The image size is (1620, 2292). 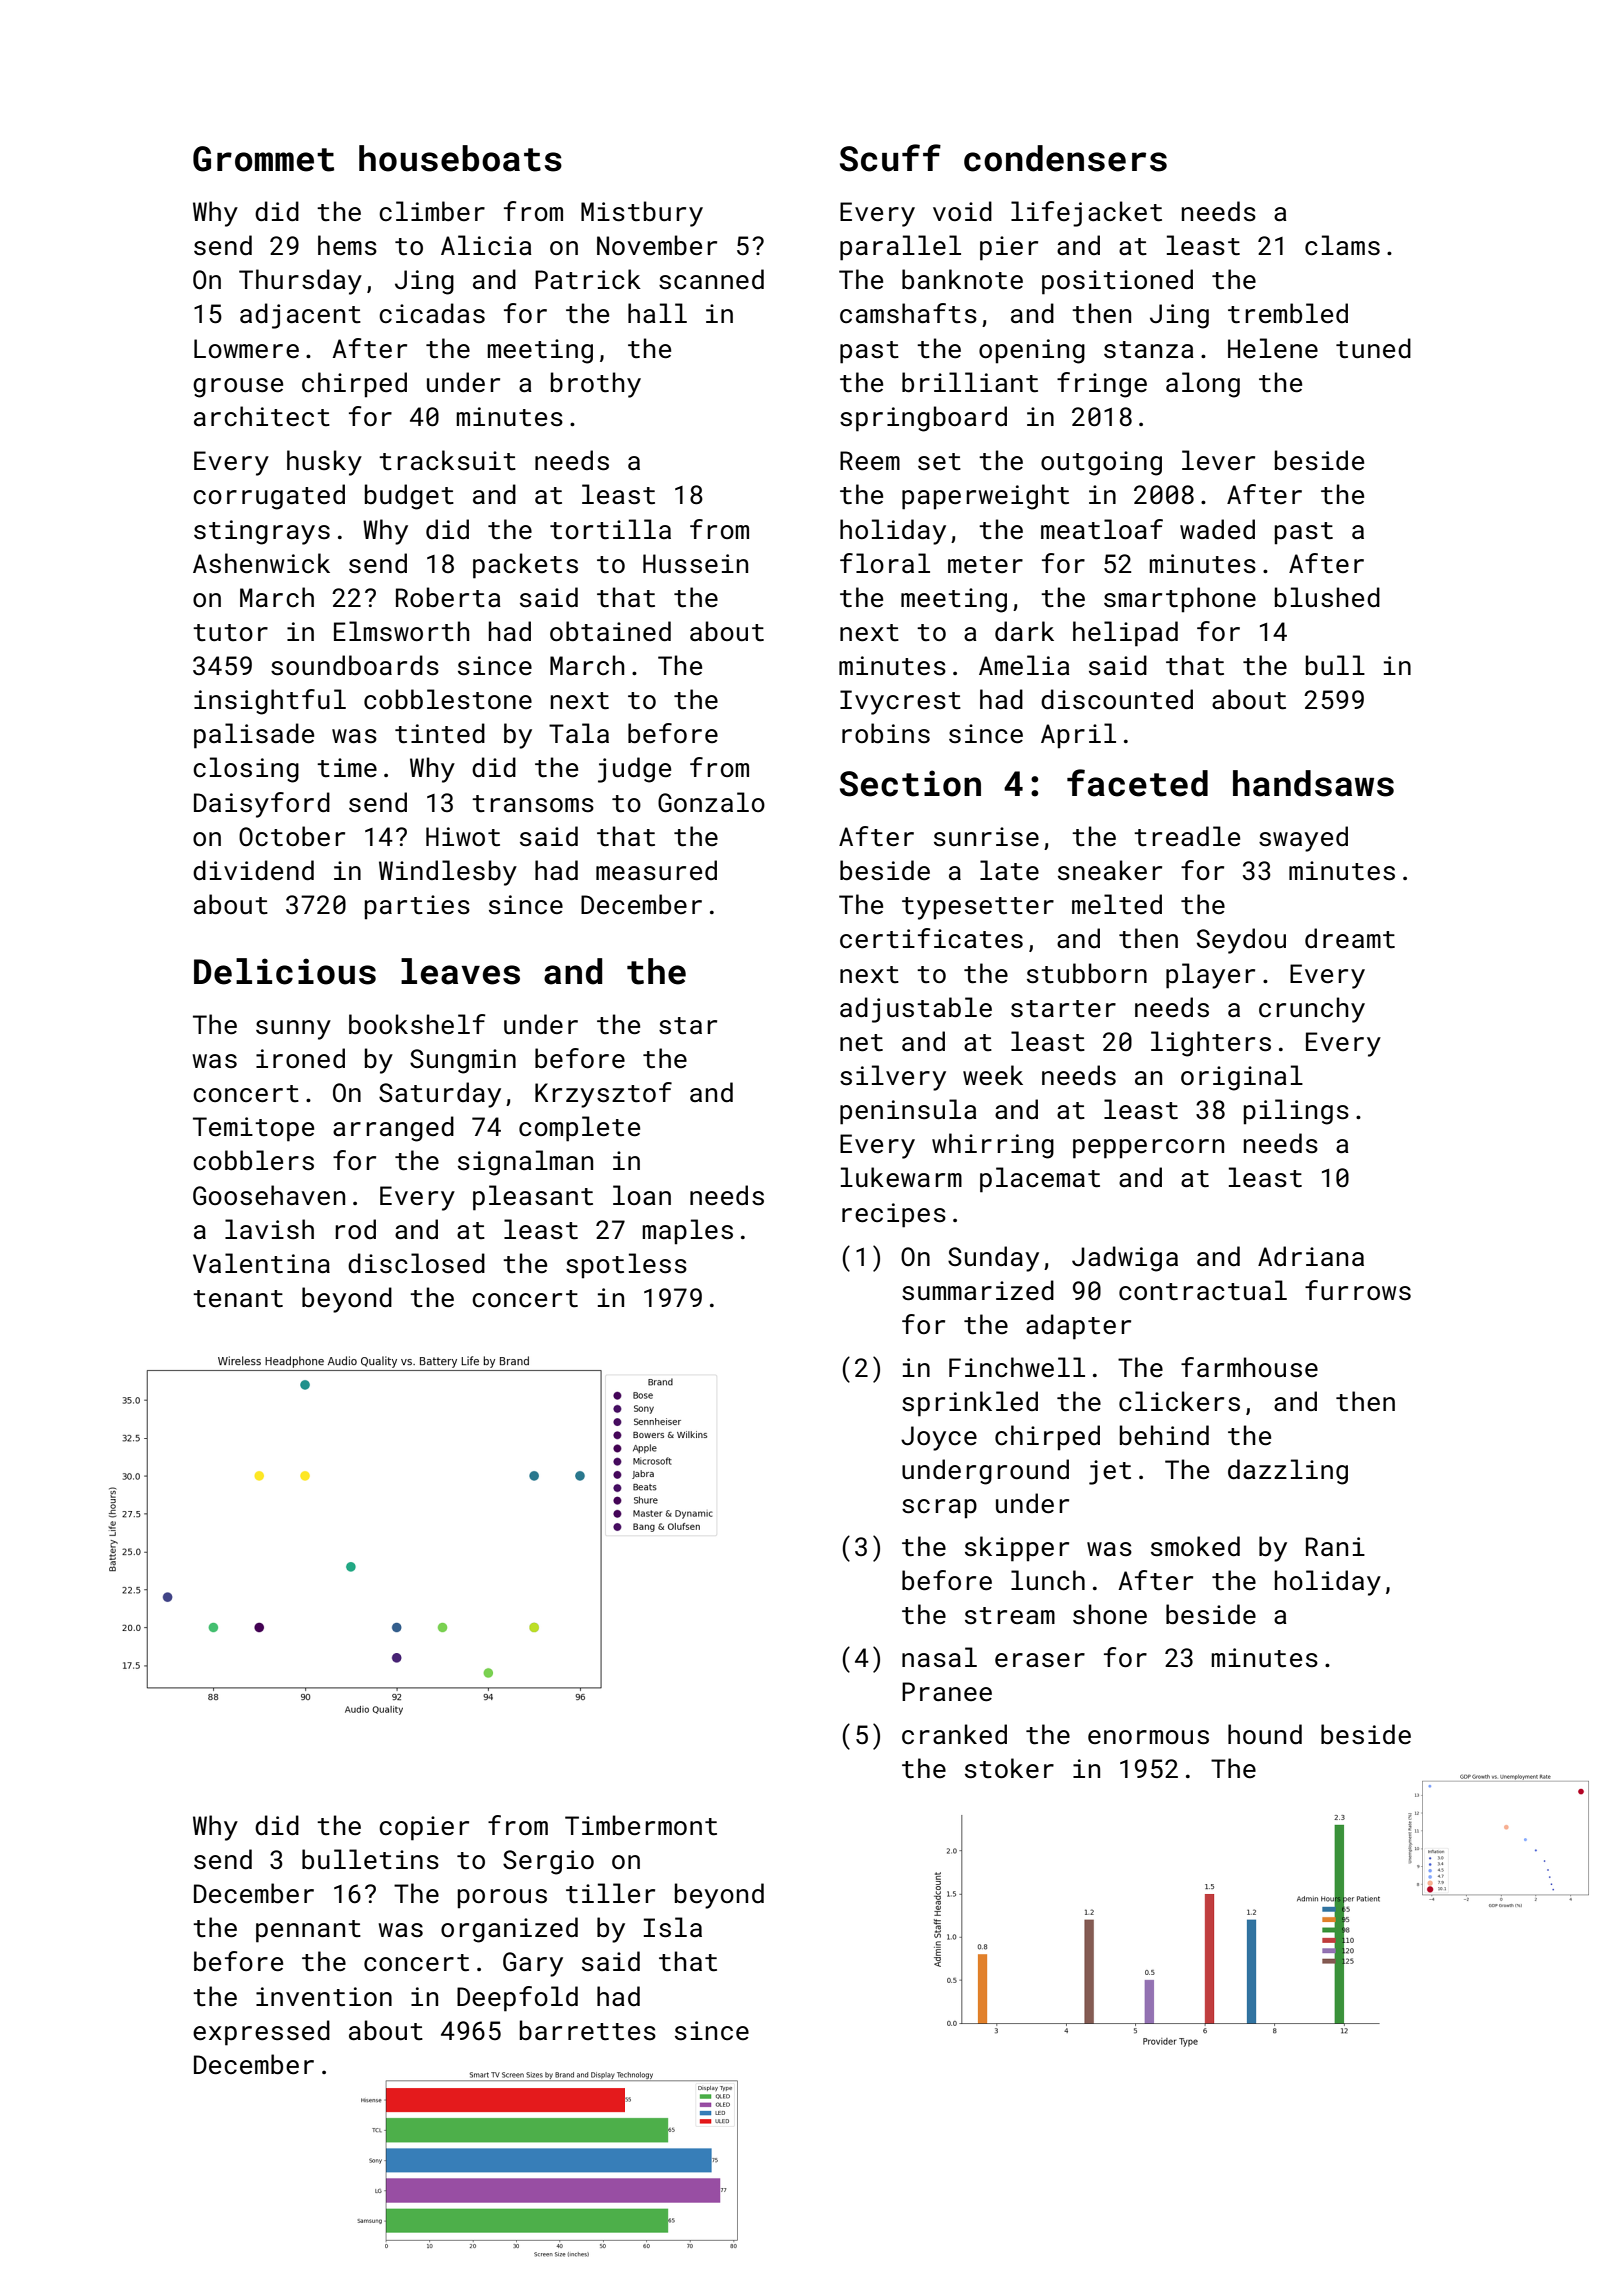 What do you see at coordinates (1327, 597) in the screenshot?
I see `blushed` at bounding box center [1327, 597].
